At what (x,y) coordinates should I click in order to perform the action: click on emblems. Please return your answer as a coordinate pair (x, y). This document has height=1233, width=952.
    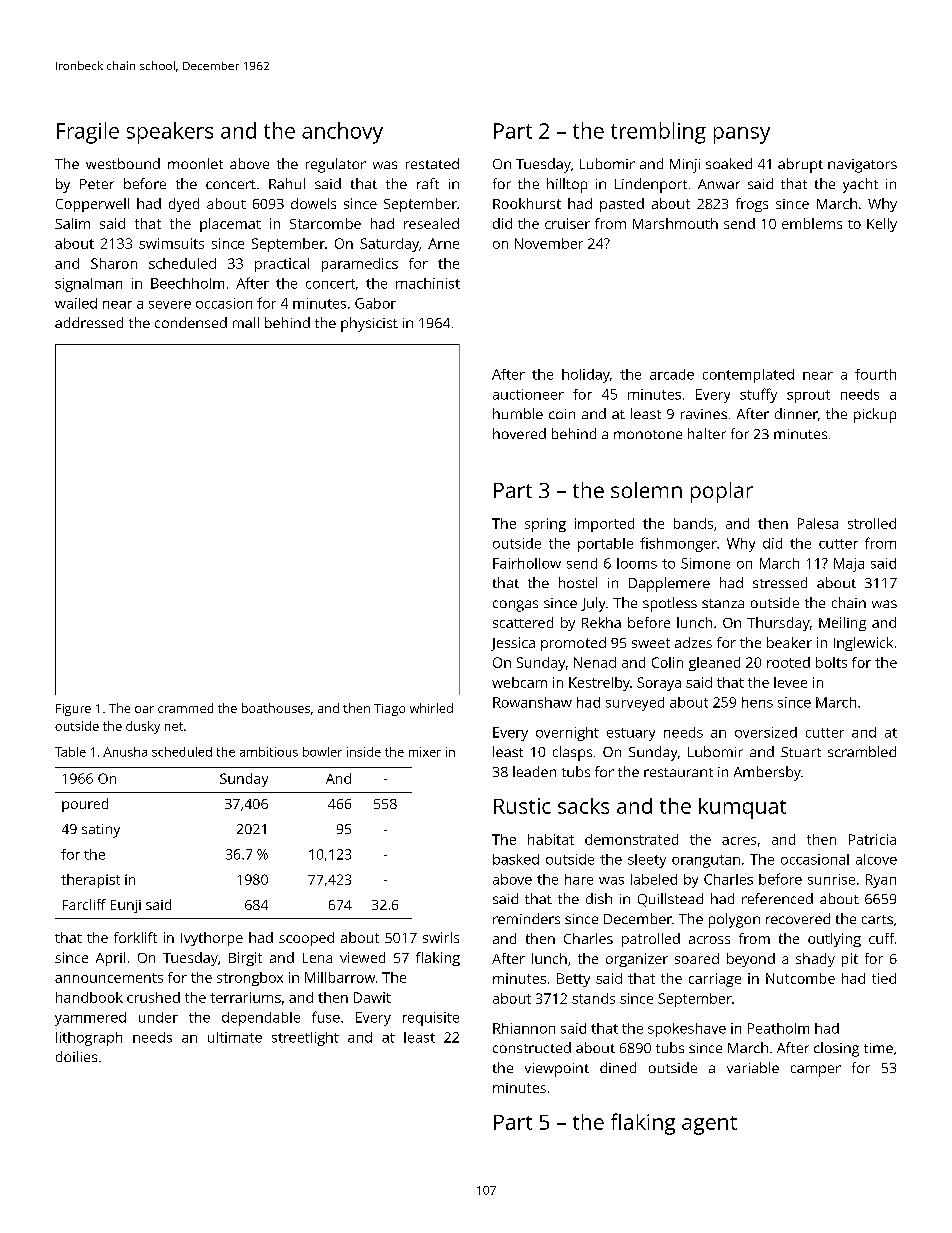
    Looking at the image, I should click on (812, 223).
